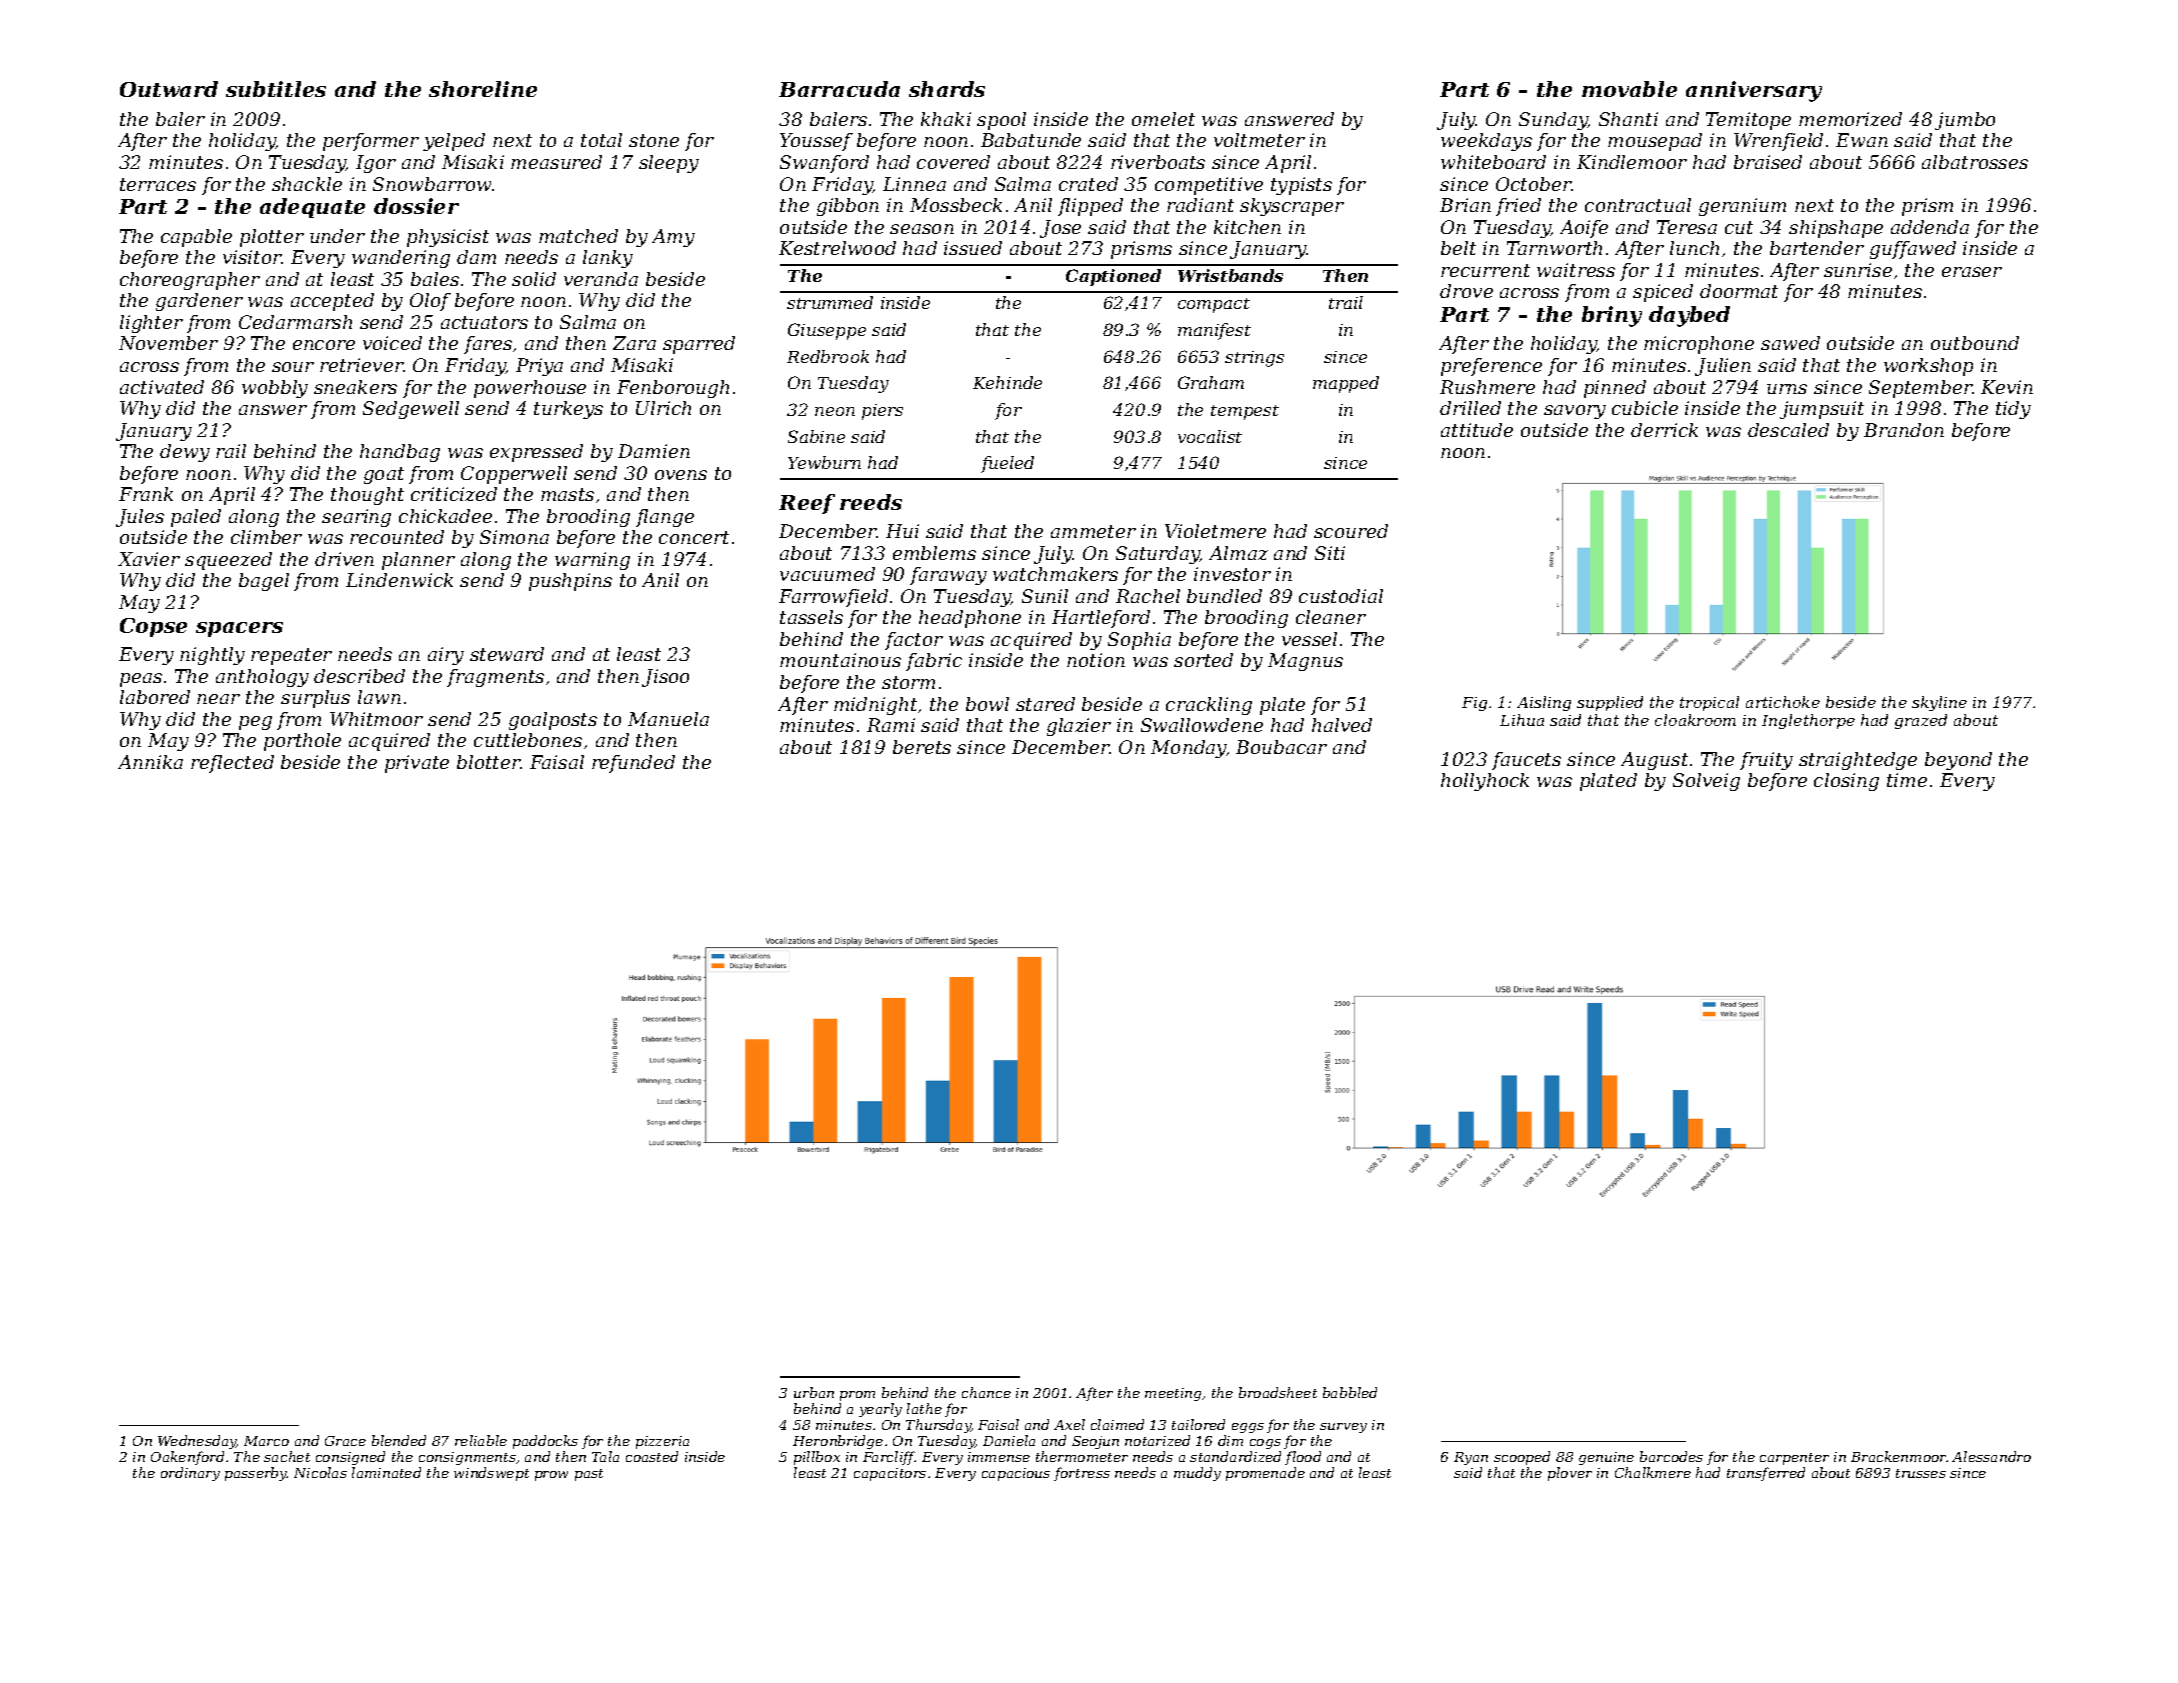 Image resolution: width=2178 pixels, height=1683 pixels. What do you see at coordinates (986, 1392) in the screenshot?
I see `chance` at bounding box center [986, 1392].
